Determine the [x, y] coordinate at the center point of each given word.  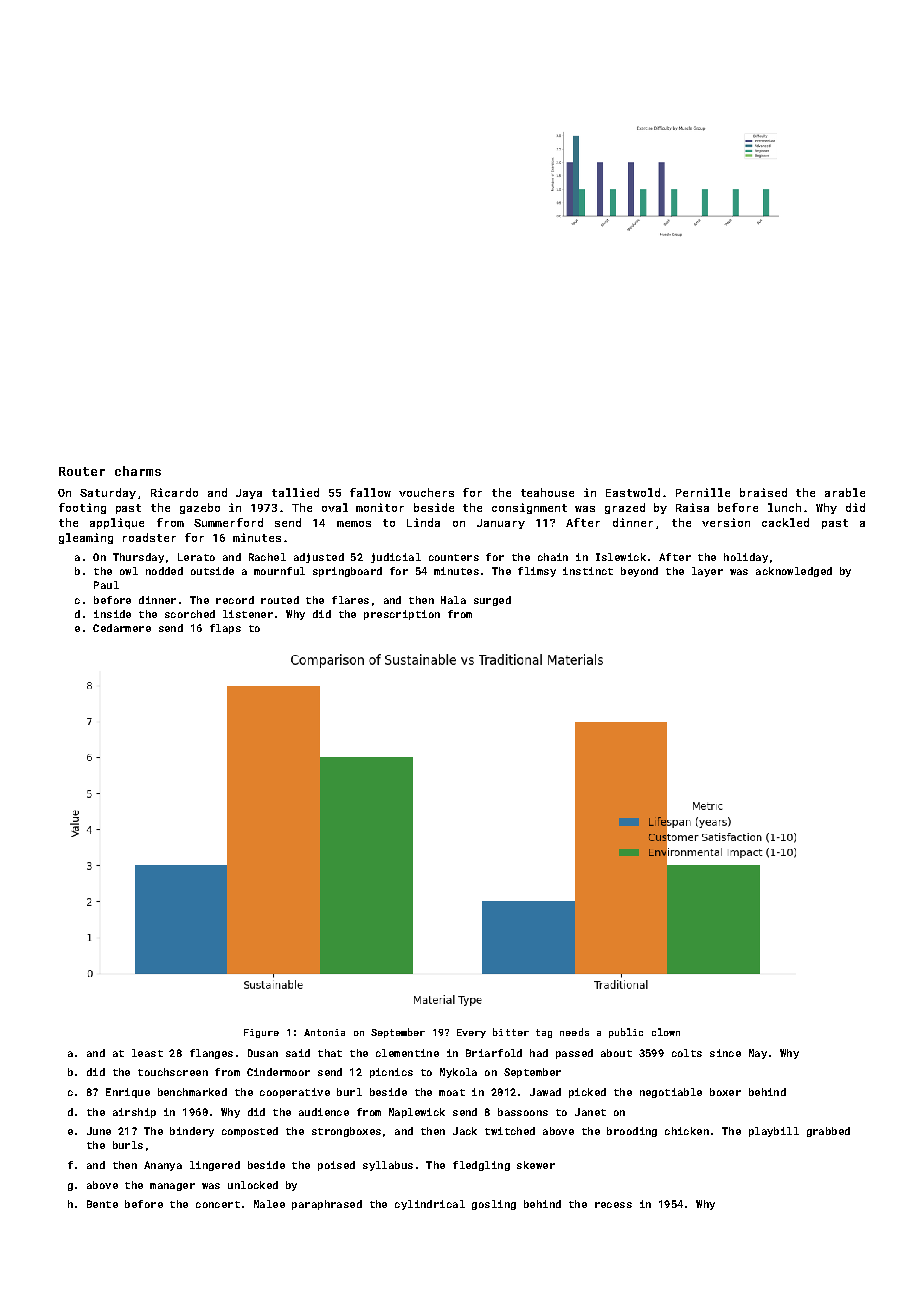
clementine [407, 1053]
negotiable [671, 1093]
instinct [588, 571]
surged [492, 601]
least [147, 1053]
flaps [225, 629]
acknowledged [794, 572]
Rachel [267, 557]
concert [218, 1204]
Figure [261, 1033]
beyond [639, 572]
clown [666, 1032]
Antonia [324, 1032]
